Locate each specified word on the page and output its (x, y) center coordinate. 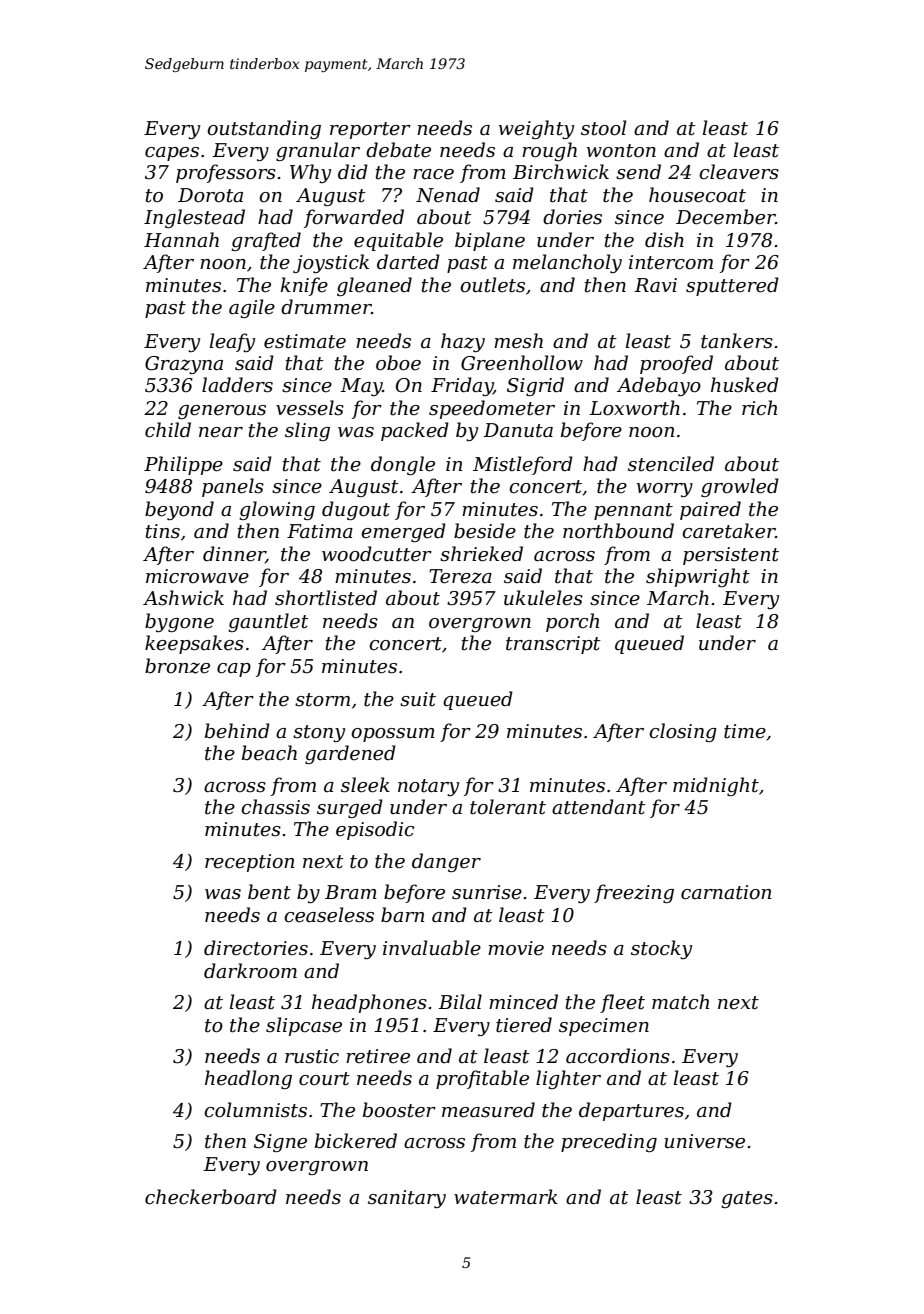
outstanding (264, 129)
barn (402, 915)
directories (256, 948)
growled (740, 487)
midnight (716, 786)
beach (269, 753)
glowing (277, 510)
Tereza (460, 576)
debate (398, 150)
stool (603, 128)
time (745, 731)
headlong (248, 1079)
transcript (553, 645)
